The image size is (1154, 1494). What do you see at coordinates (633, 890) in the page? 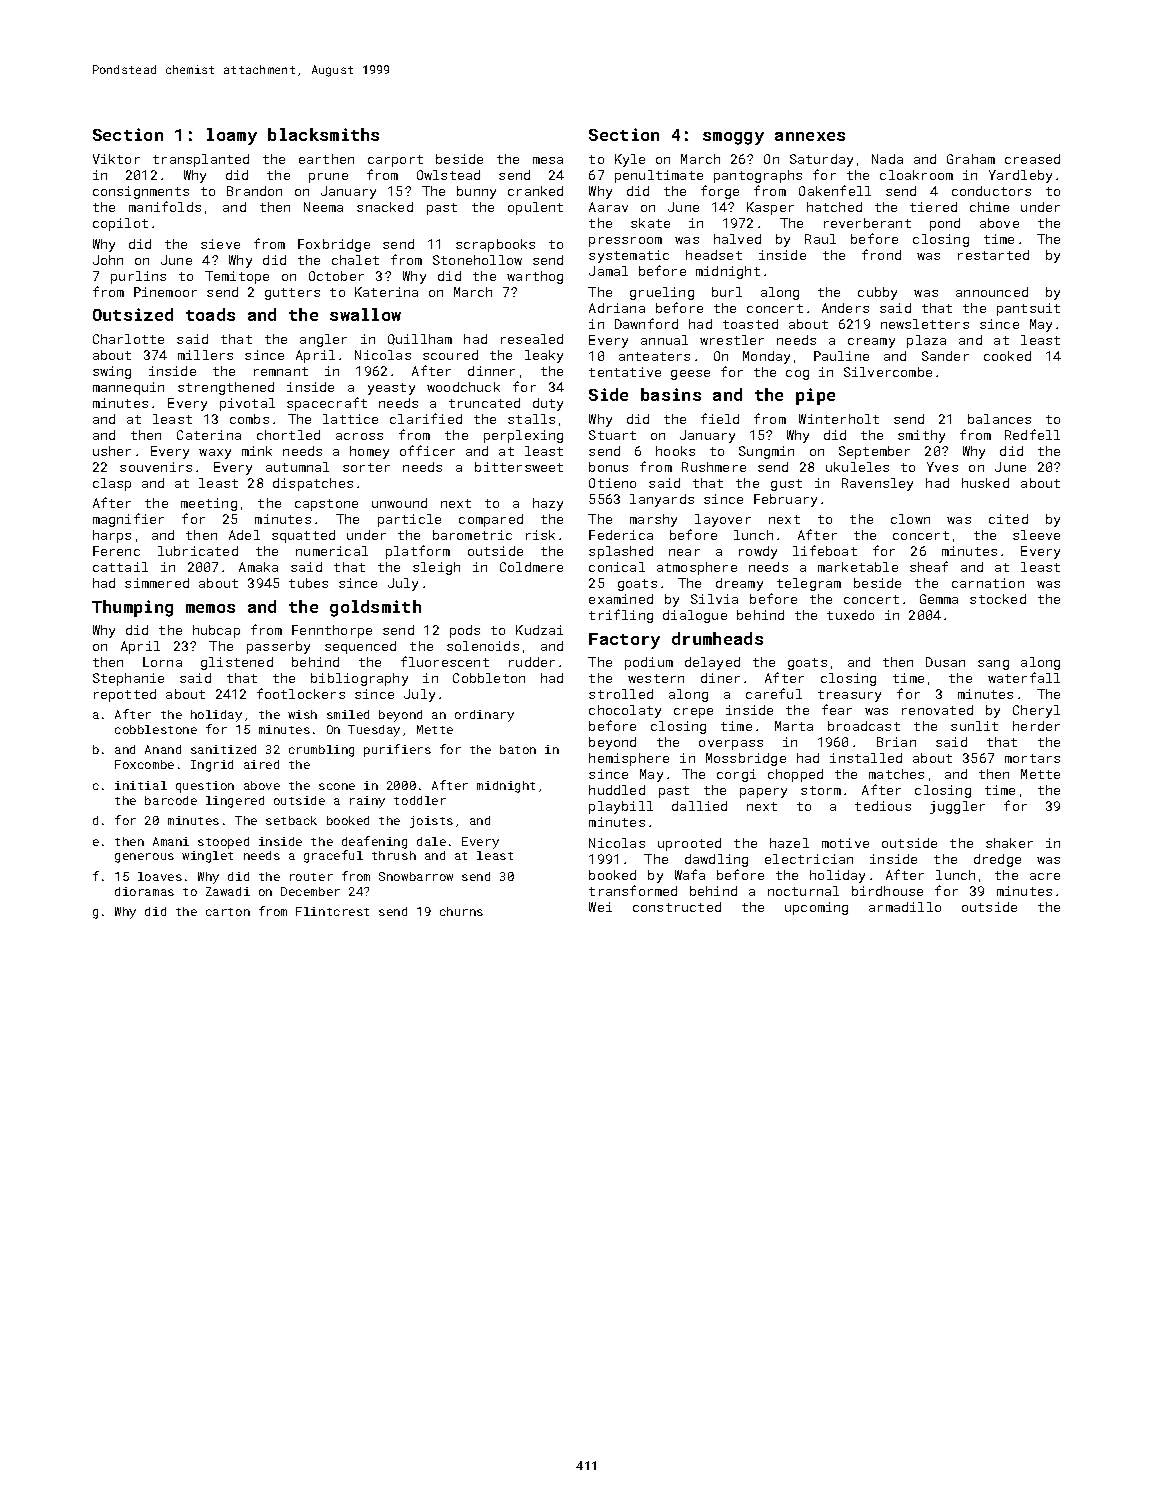
I see `transformed` at bounding box center [633, 890].
